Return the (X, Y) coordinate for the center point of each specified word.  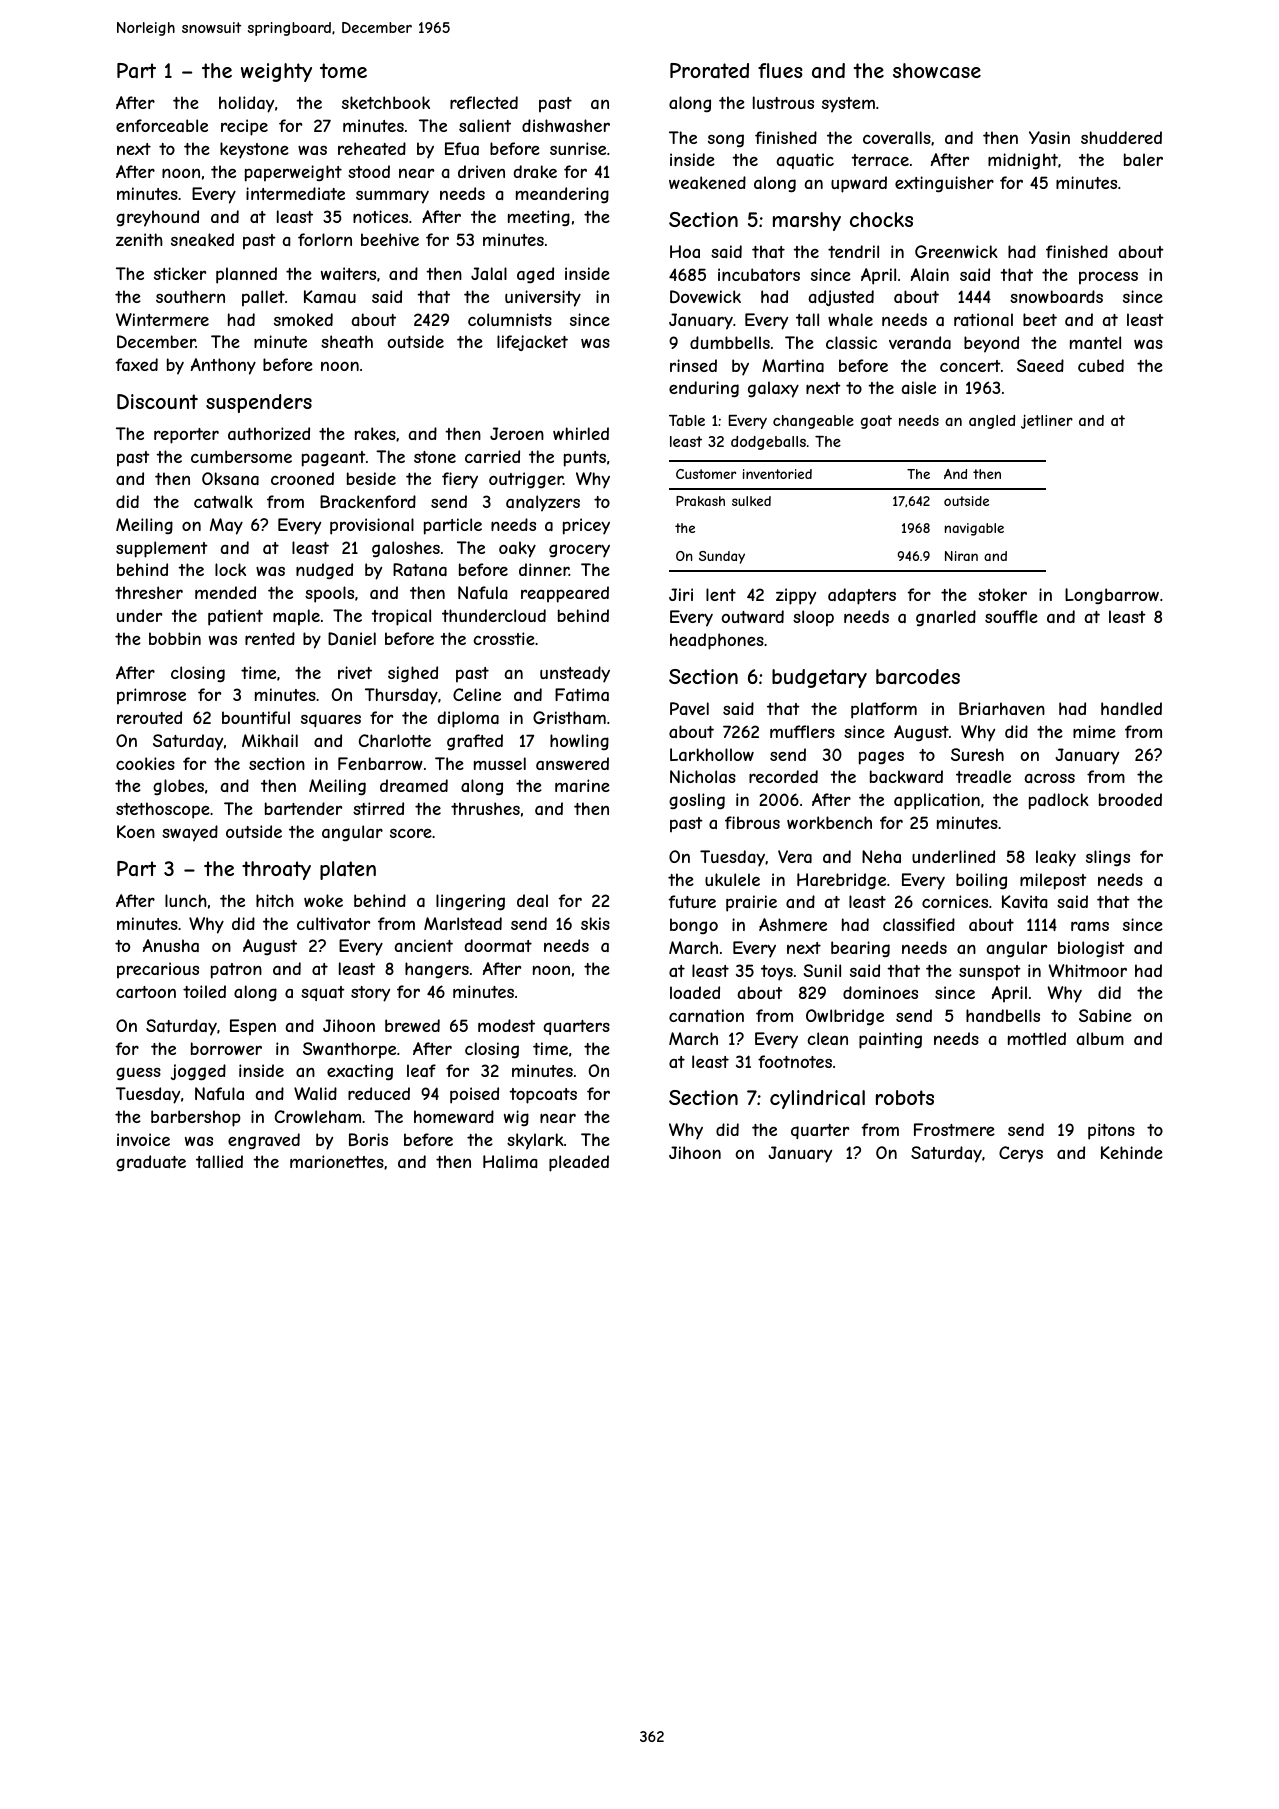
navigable (974, 529)
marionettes (337, 1161)
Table (687, 420)
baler (1143, 159)
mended (225, 592)
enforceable (162, 125)
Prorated (709, 71)
